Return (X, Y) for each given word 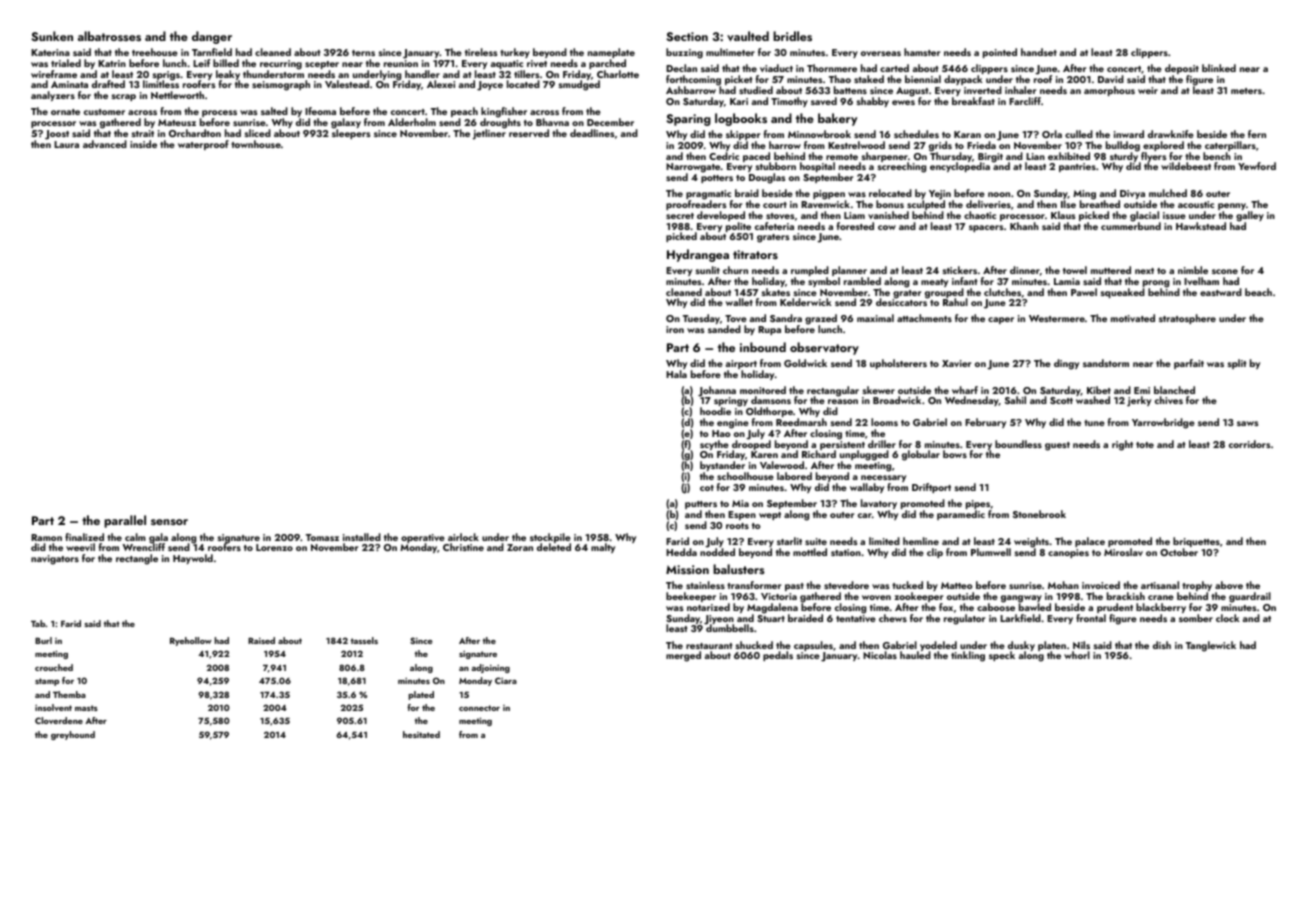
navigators (55, 560)
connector (479, 708)
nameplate (611, 53)
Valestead (347, 84)
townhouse (256, 144)
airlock (463, 537)
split (1237, 364)
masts (86, 708)
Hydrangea (698, 255)
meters (1246, 91)
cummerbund (1131, 226)
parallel (125, 521)
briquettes (1196, 542)
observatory (824, 348)
